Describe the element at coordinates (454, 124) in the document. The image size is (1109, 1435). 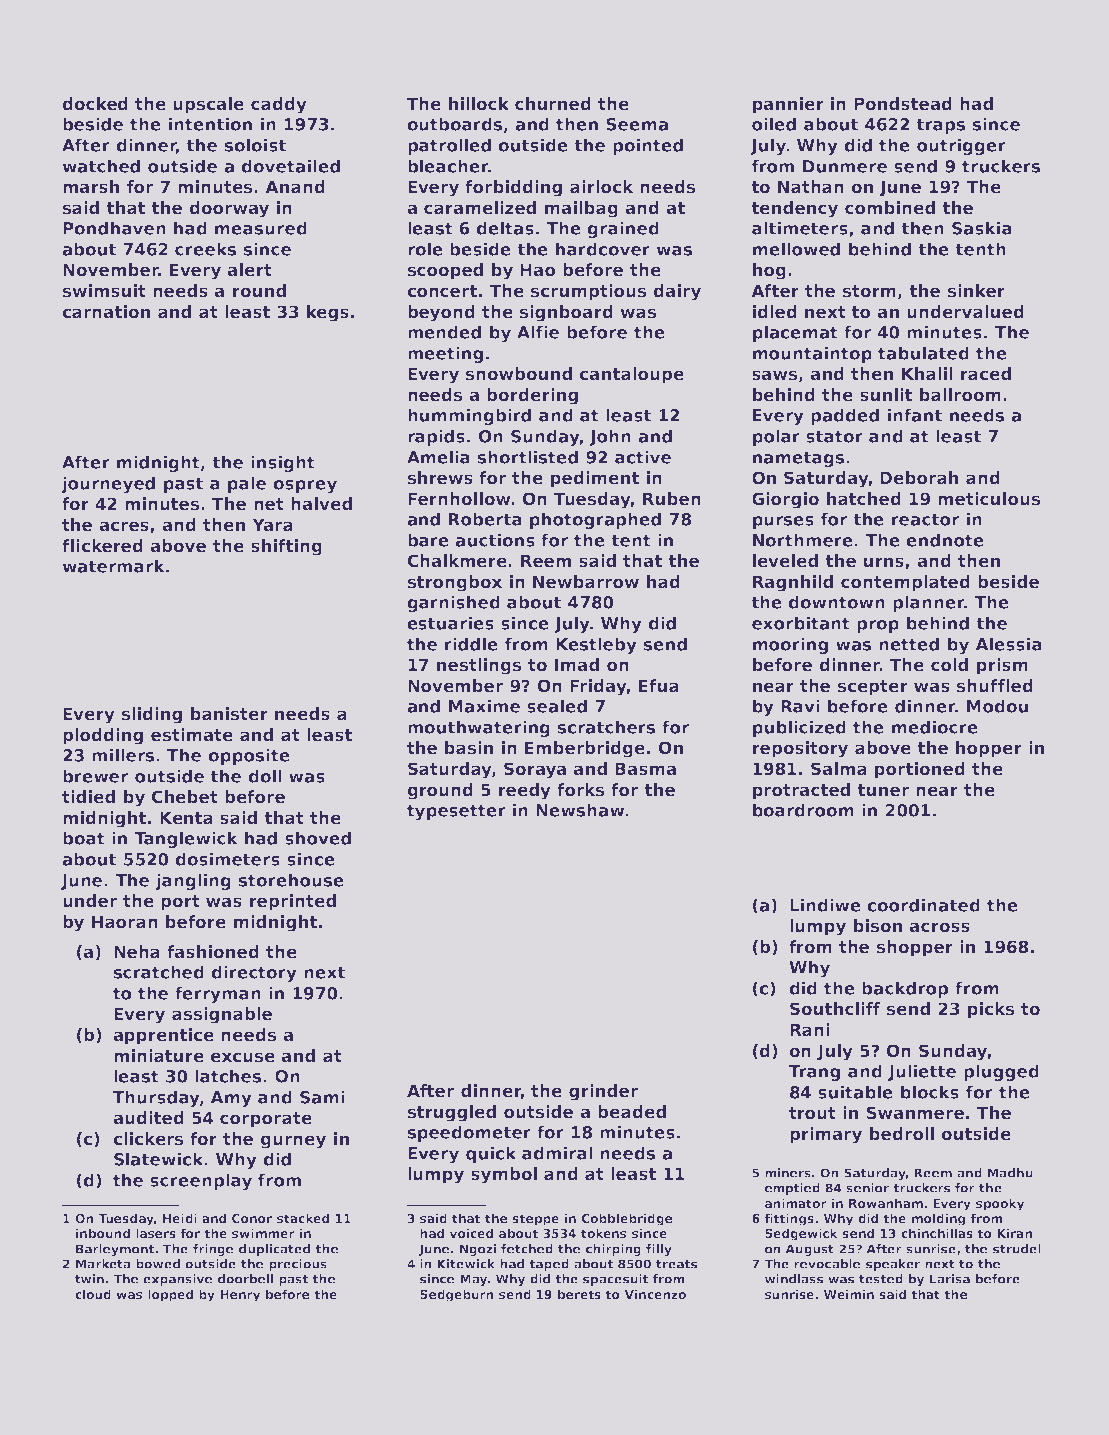
I see `outboards` at that location.
